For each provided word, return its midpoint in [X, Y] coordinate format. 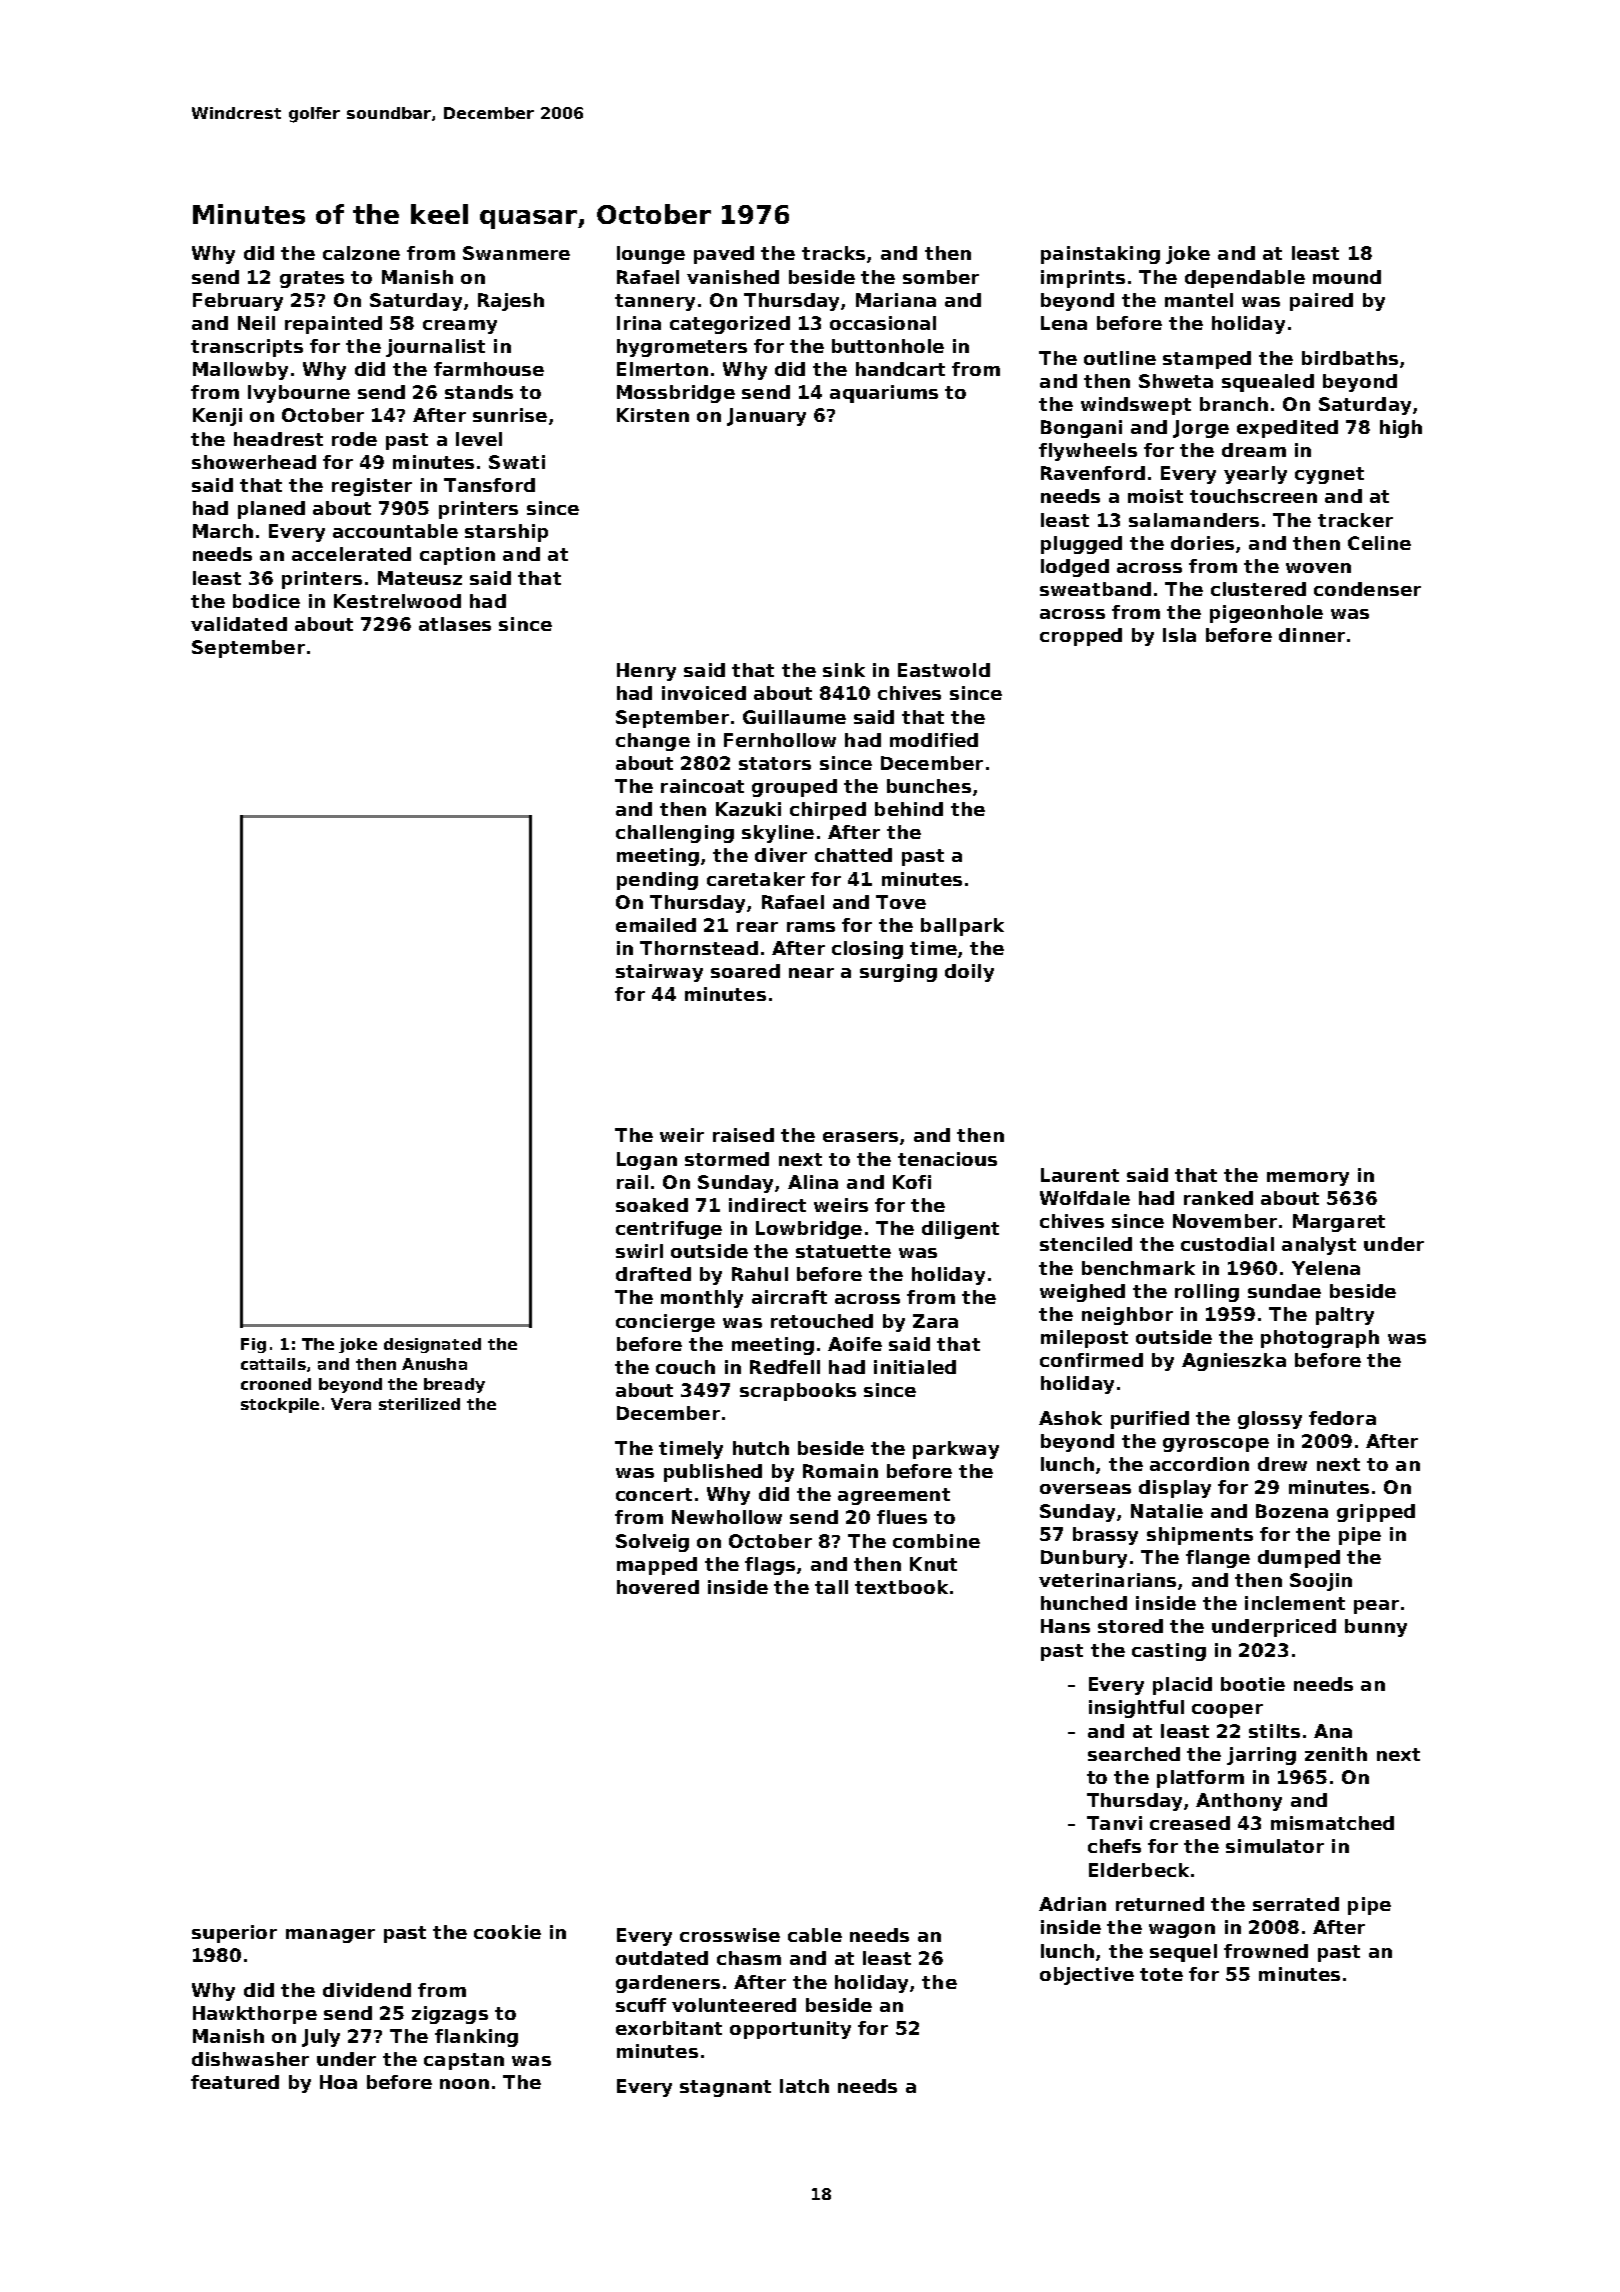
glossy [1270, 1420]
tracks [833, 253]
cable [815, 1935]
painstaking [1100, 255]
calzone [361, 253]
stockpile [280, 1405]
